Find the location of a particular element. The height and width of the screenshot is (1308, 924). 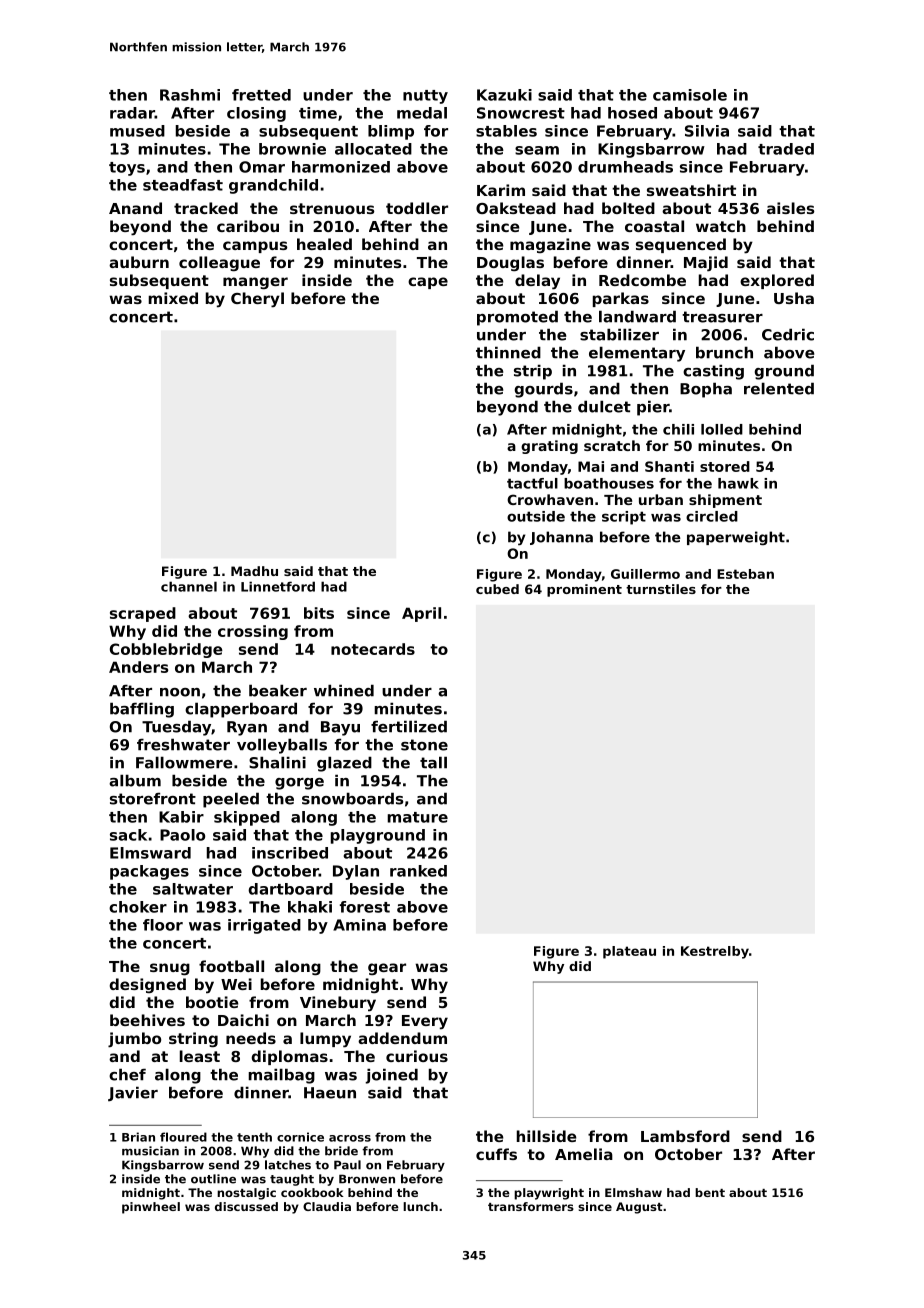

tall is located at coordinates (433, 762).
